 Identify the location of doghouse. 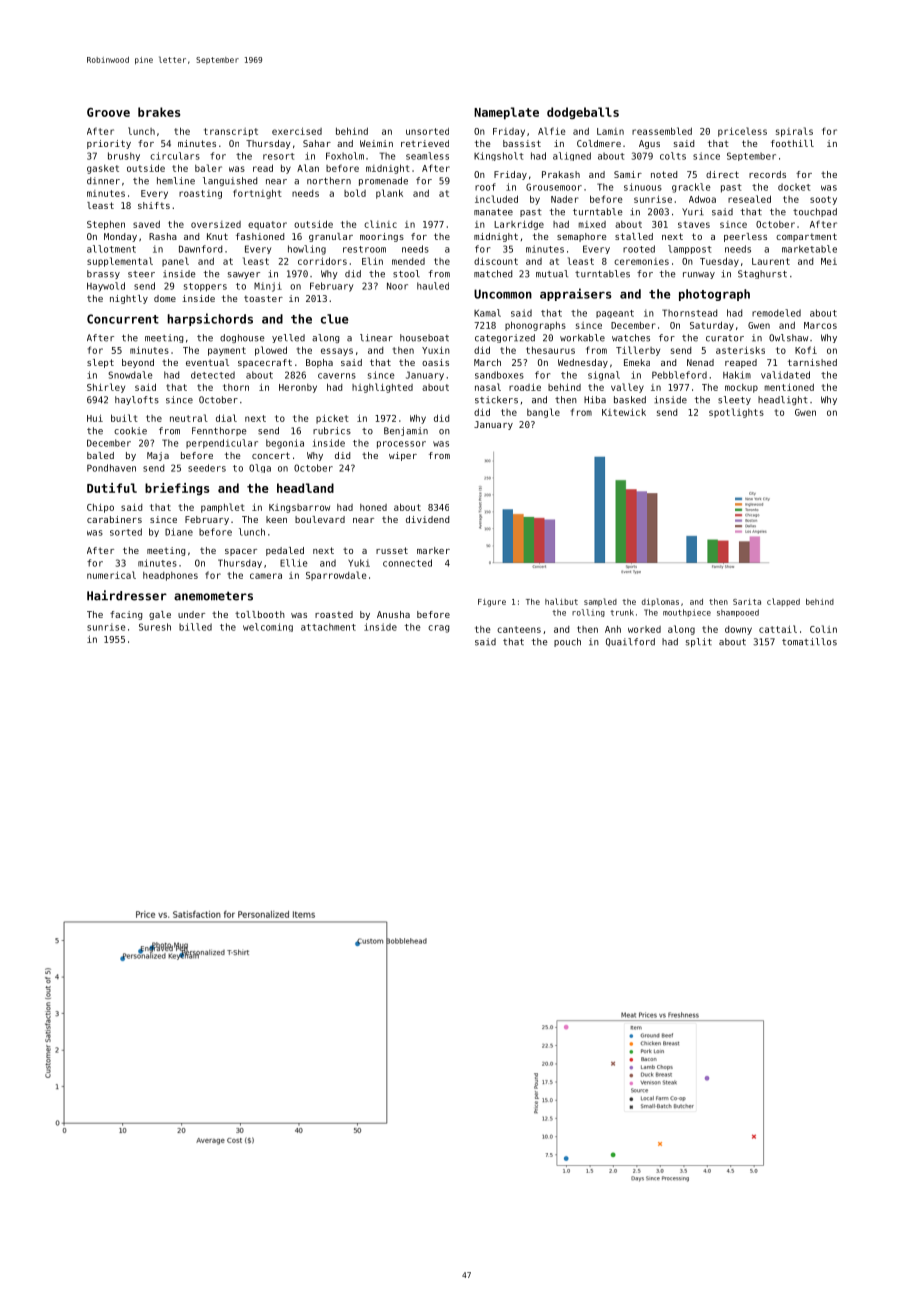
(242, 338).
